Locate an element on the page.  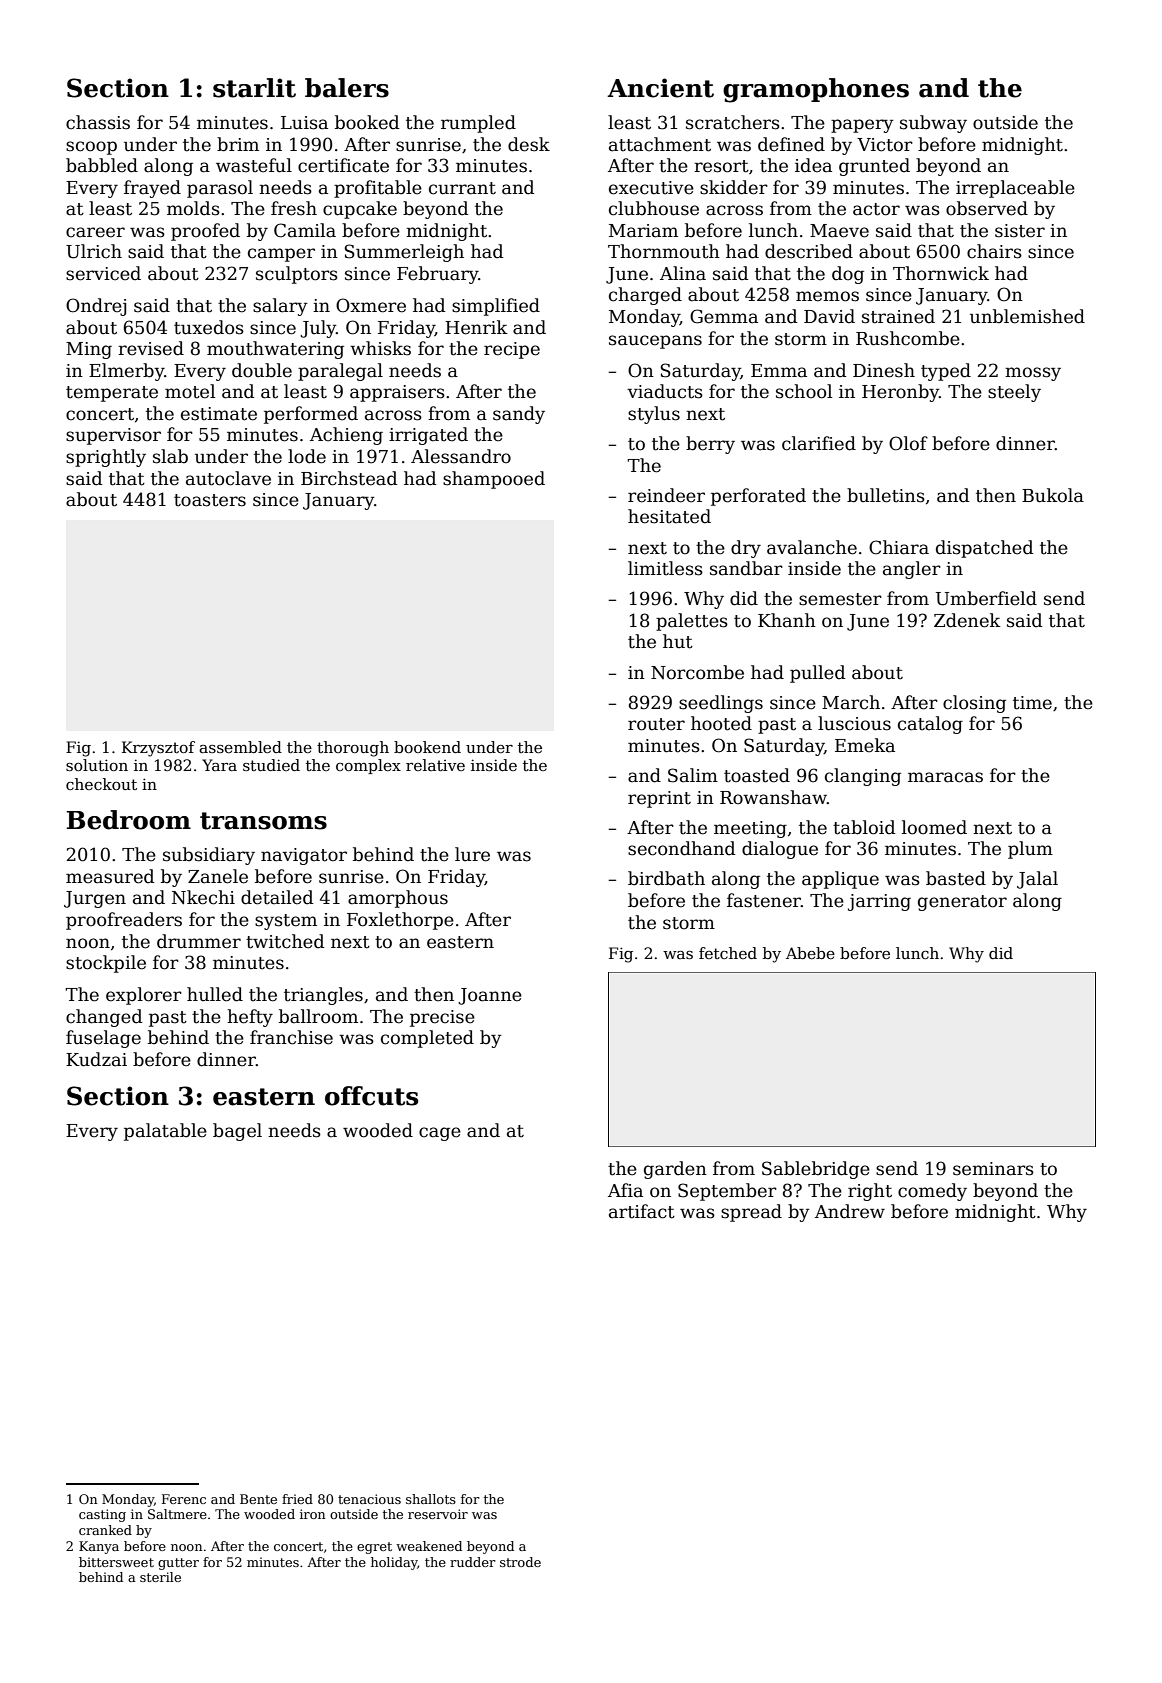
Sablebridge is located at coordinates (816, 1170).
